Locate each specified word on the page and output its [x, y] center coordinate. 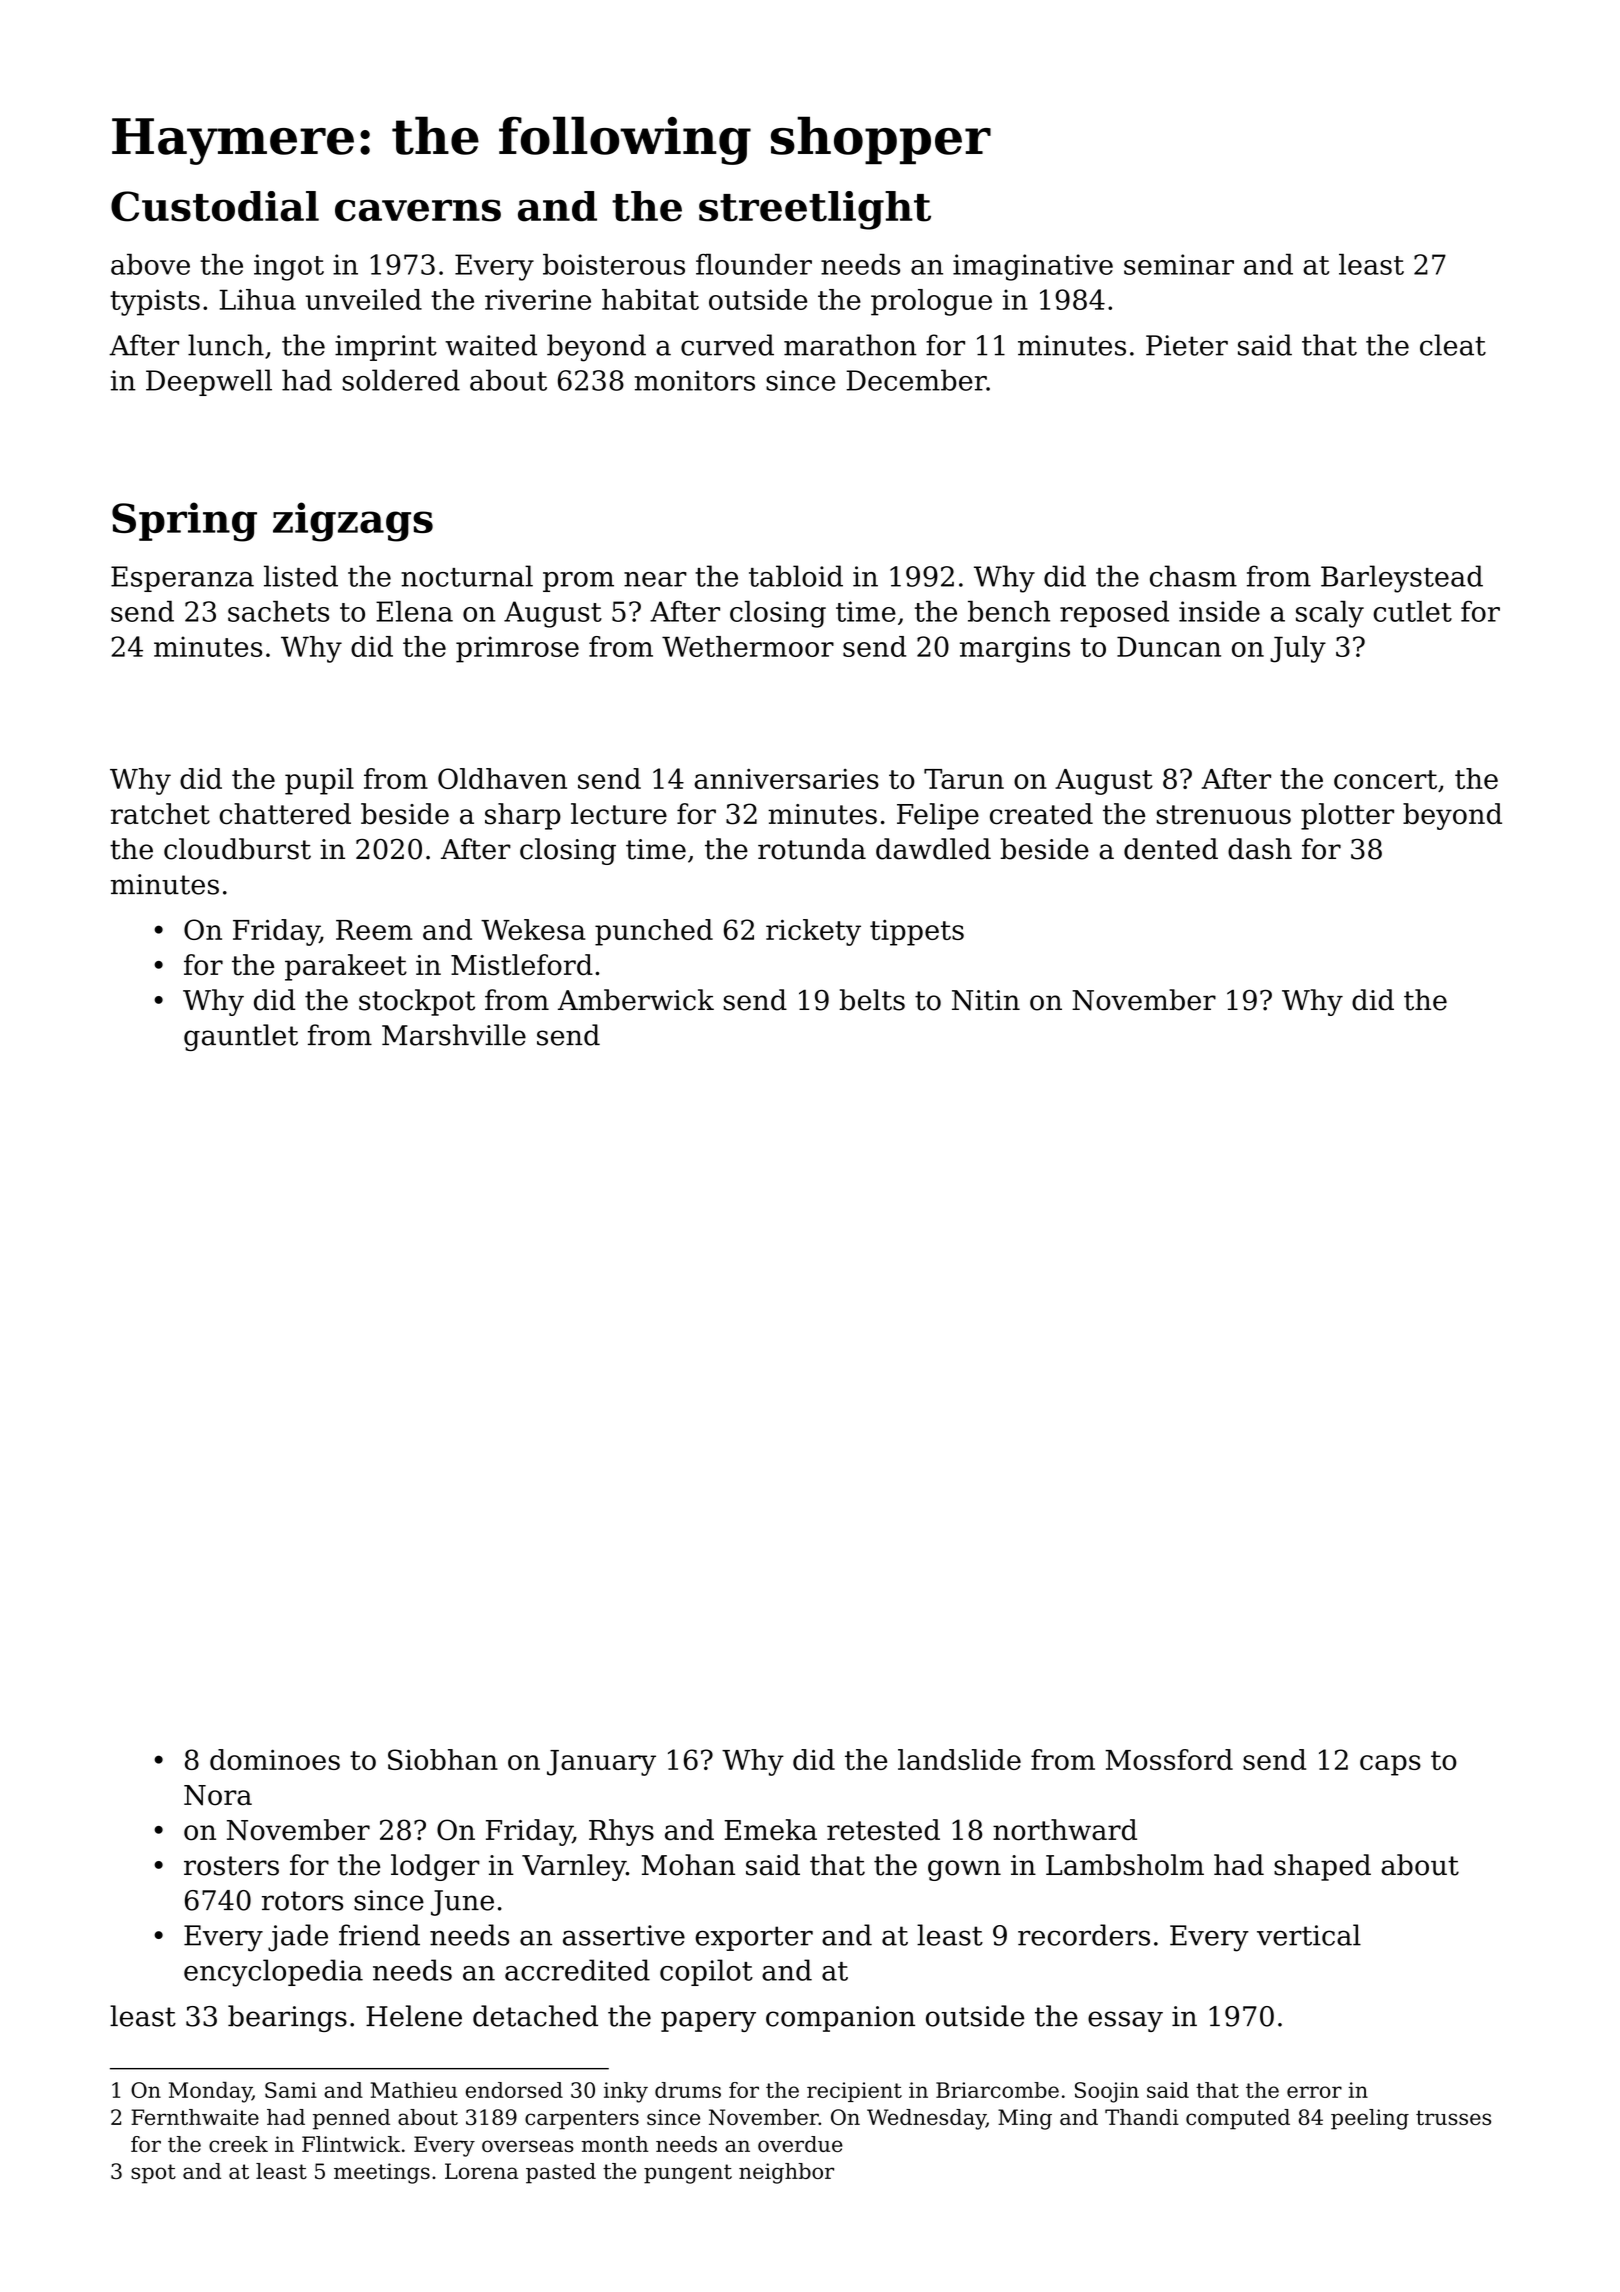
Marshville [454, 1035]
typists [155, 302]
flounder [754, 264]
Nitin [986, 1000]
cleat [1453, 345]
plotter [1347, 816]
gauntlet [241, 1037]
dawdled [933, 849]
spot [153, 2174]
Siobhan [443, 1759]
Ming [1025, 2119]
